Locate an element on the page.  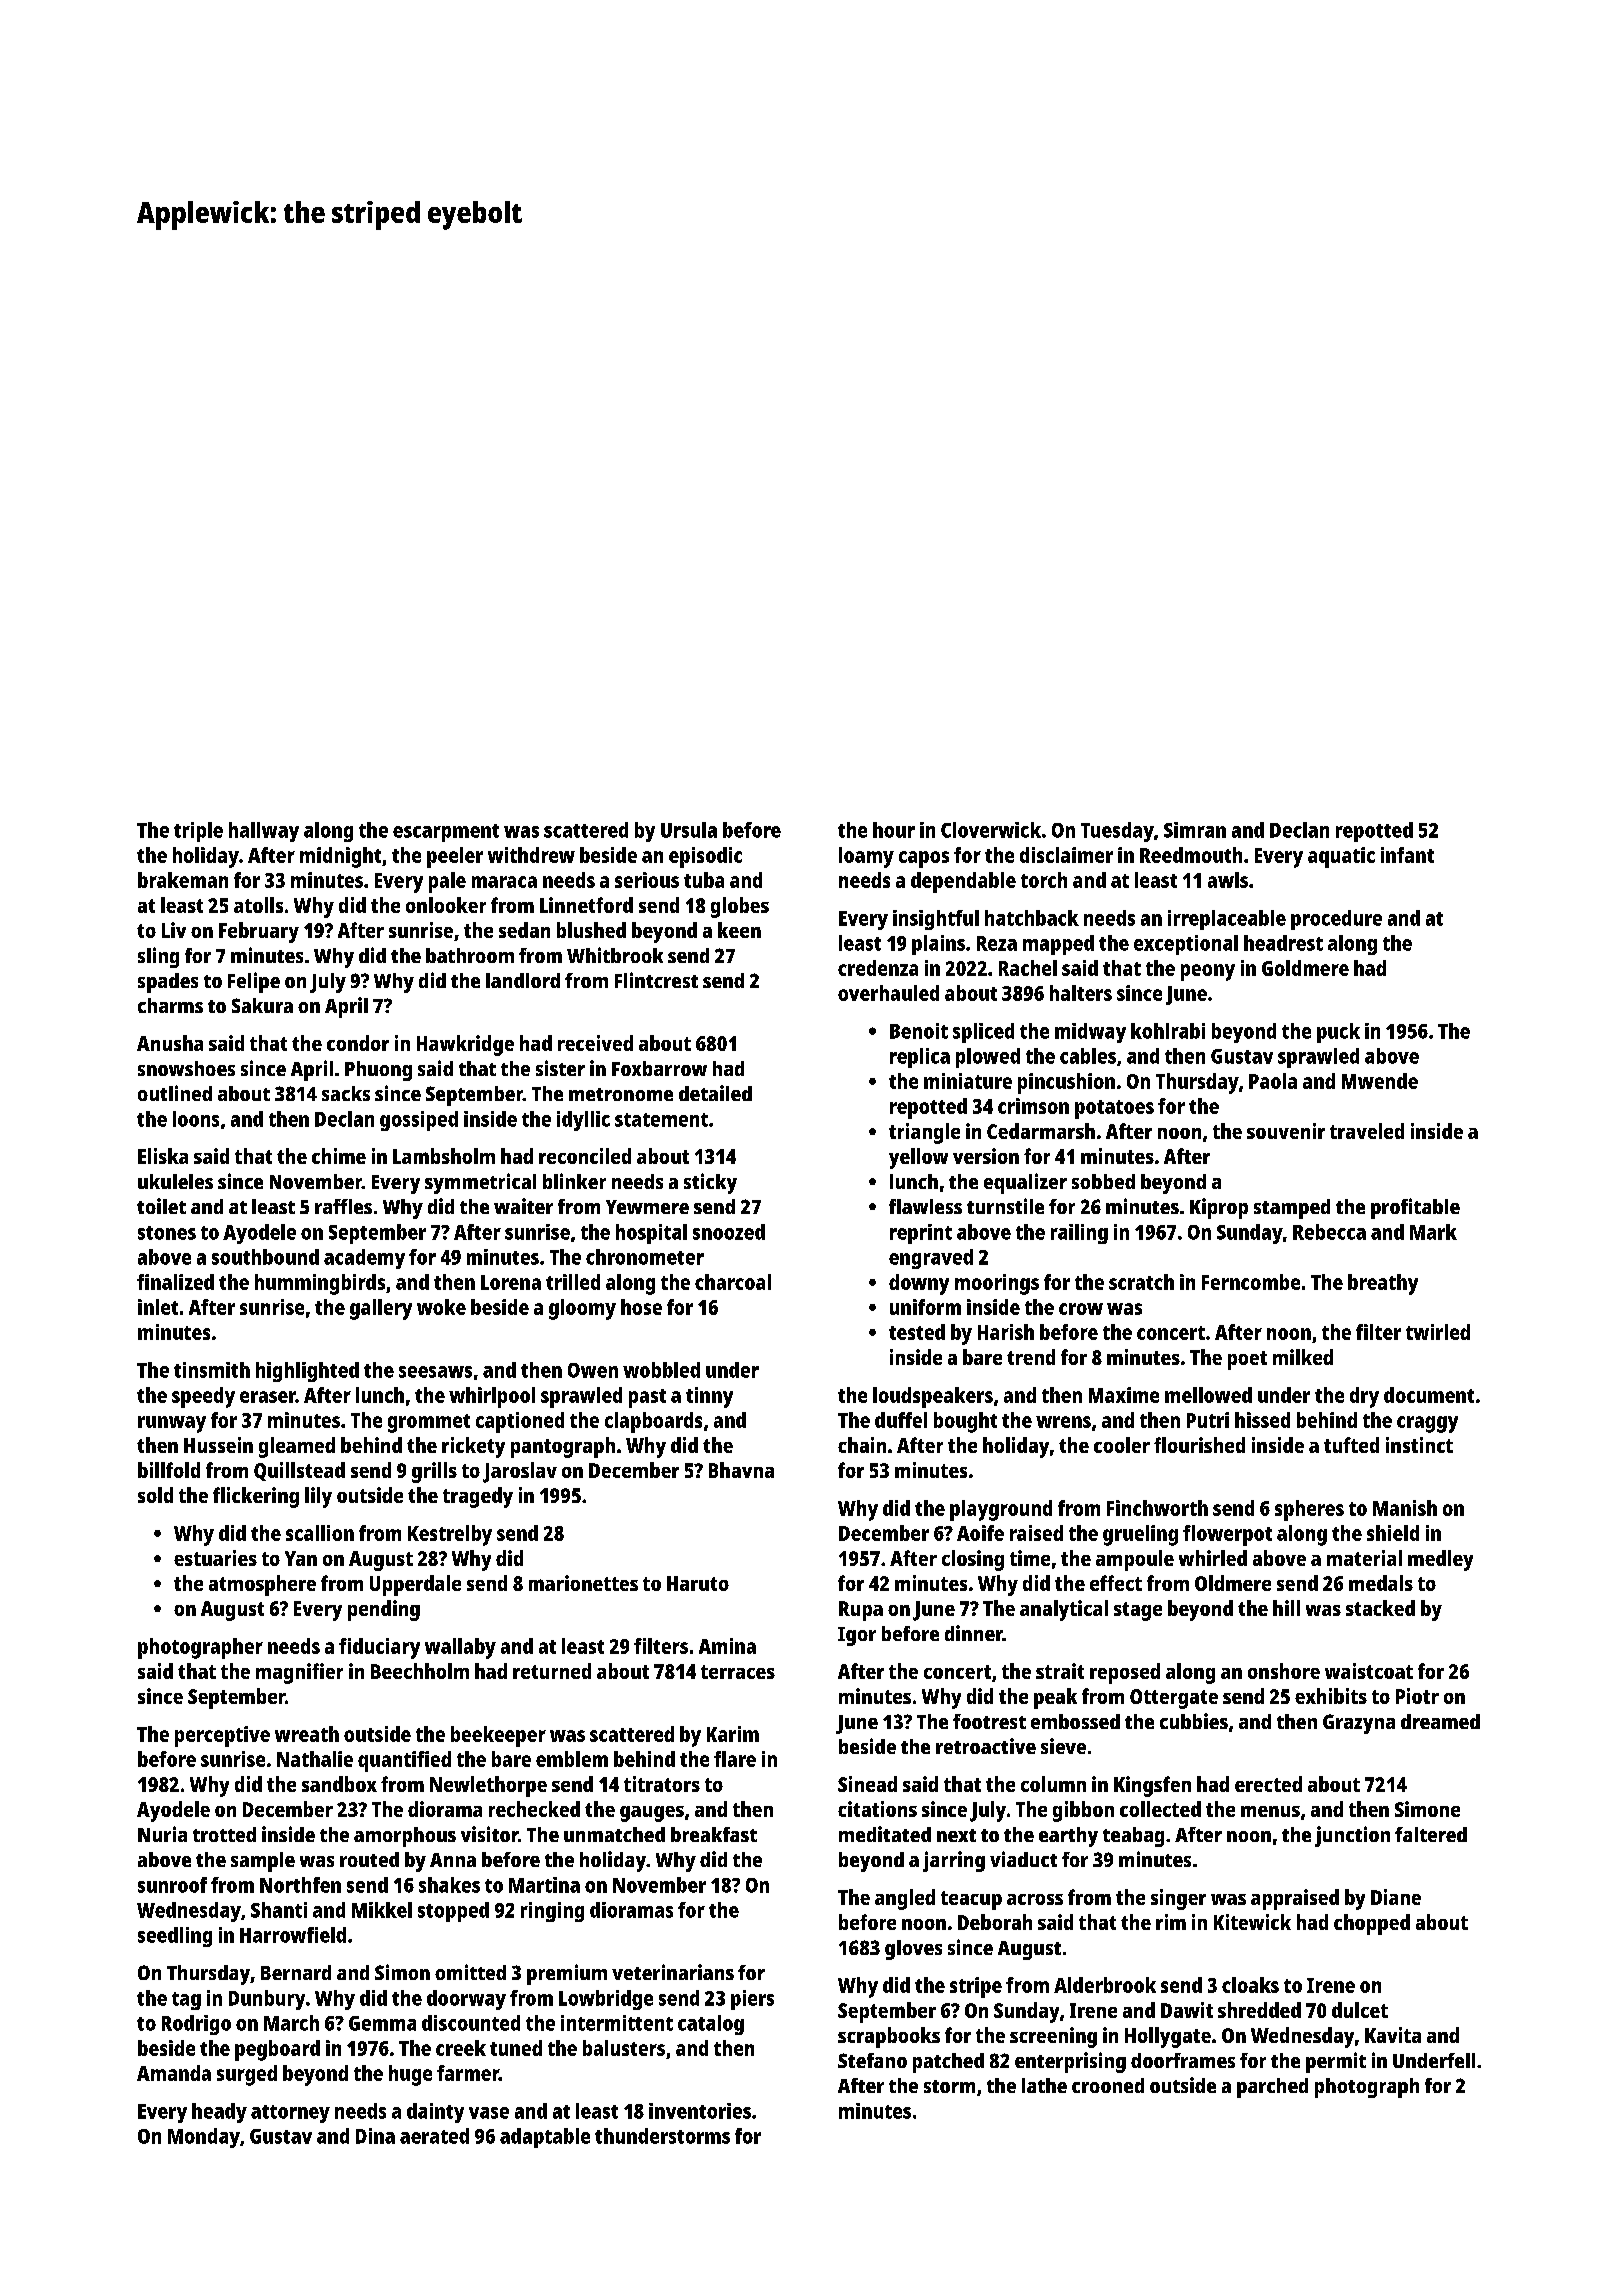
faltered is located at coordinates (1431, 1834).
